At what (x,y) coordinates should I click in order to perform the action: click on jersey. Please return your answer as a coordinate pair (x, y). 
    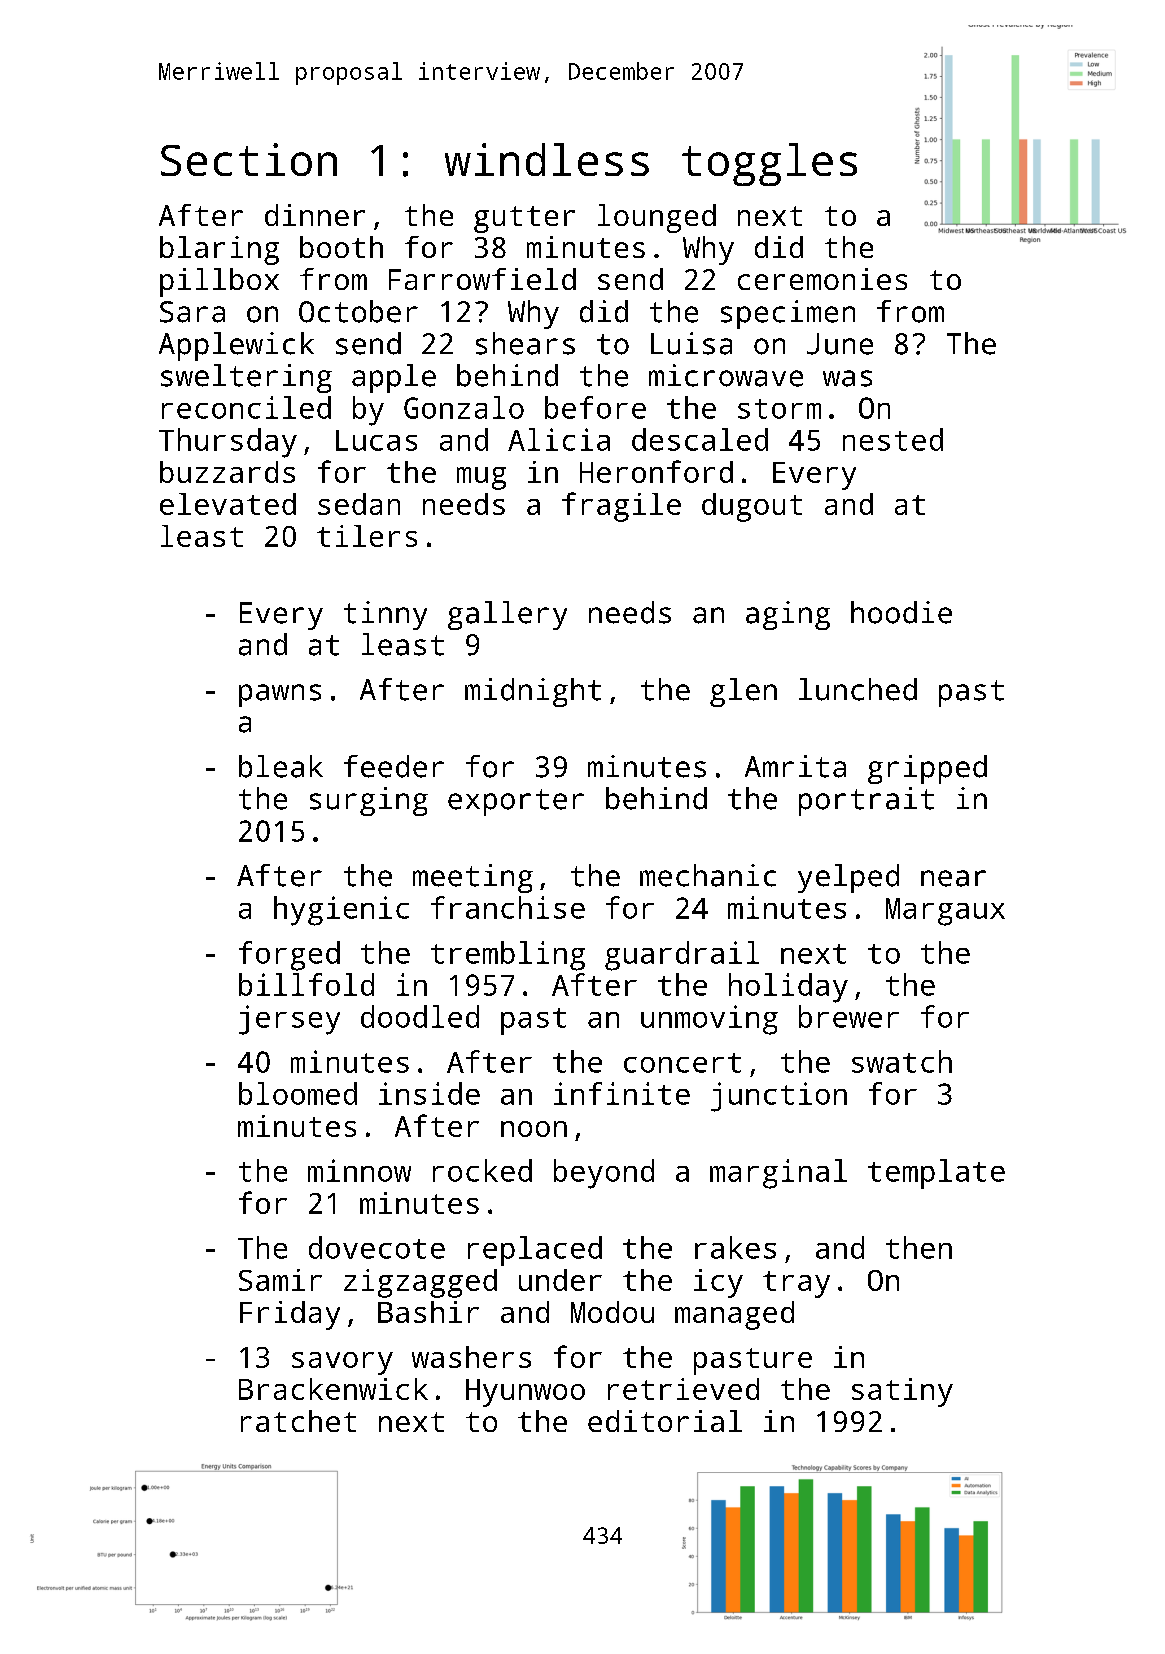
    Looking at the image, I should click on (289, 1020).
